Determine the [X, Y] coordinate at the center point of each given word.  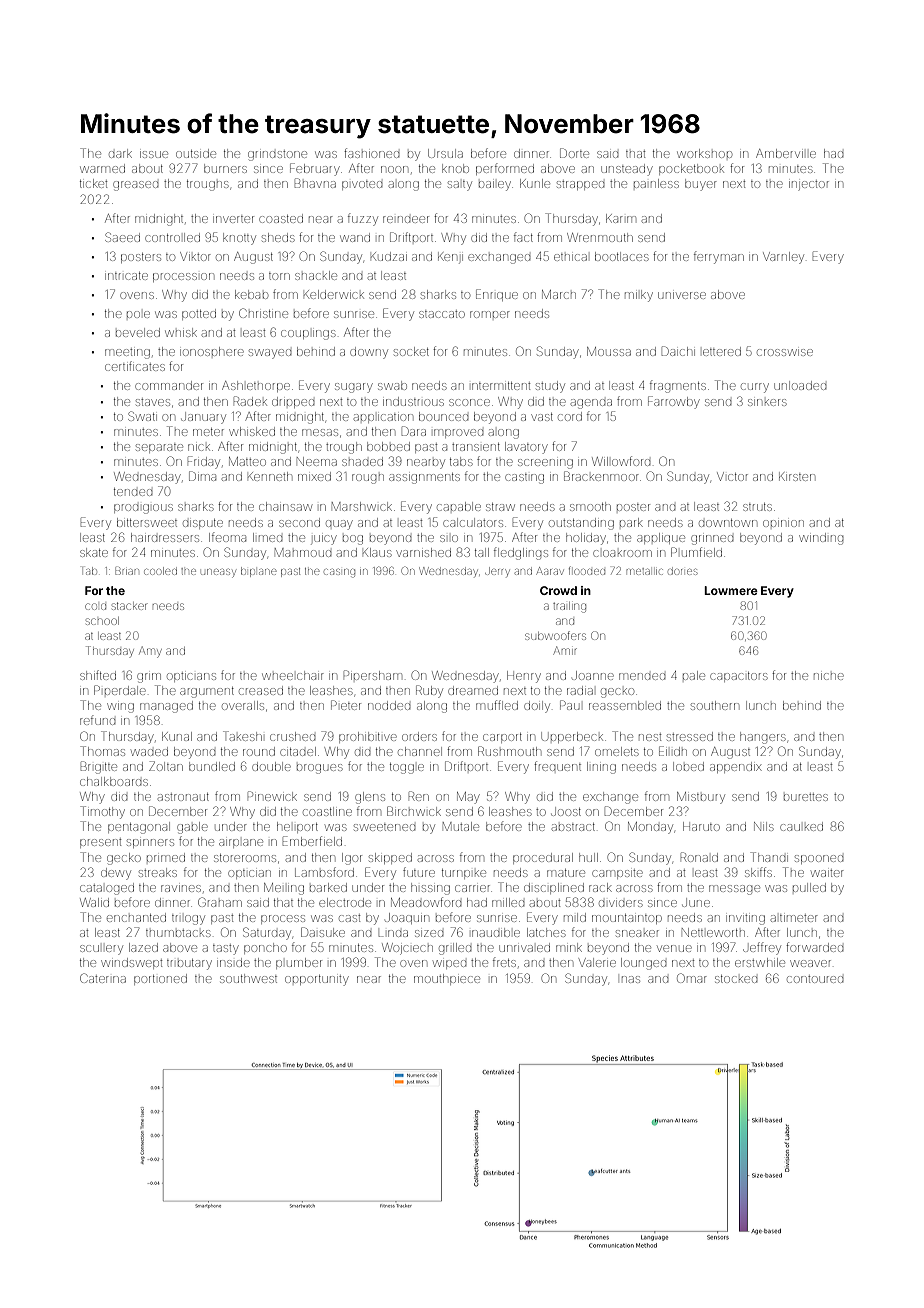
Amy [150, 652]
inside [233, 963]
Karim [621, 218]
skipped [390, 858]
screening [545, 464]
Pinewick [272, 796]
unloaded [800, 385]
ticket [94, 183]
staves [153, 402]
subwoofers [555, 635]
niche [829, 676]
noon [394, 169]
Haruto [701, 826]
